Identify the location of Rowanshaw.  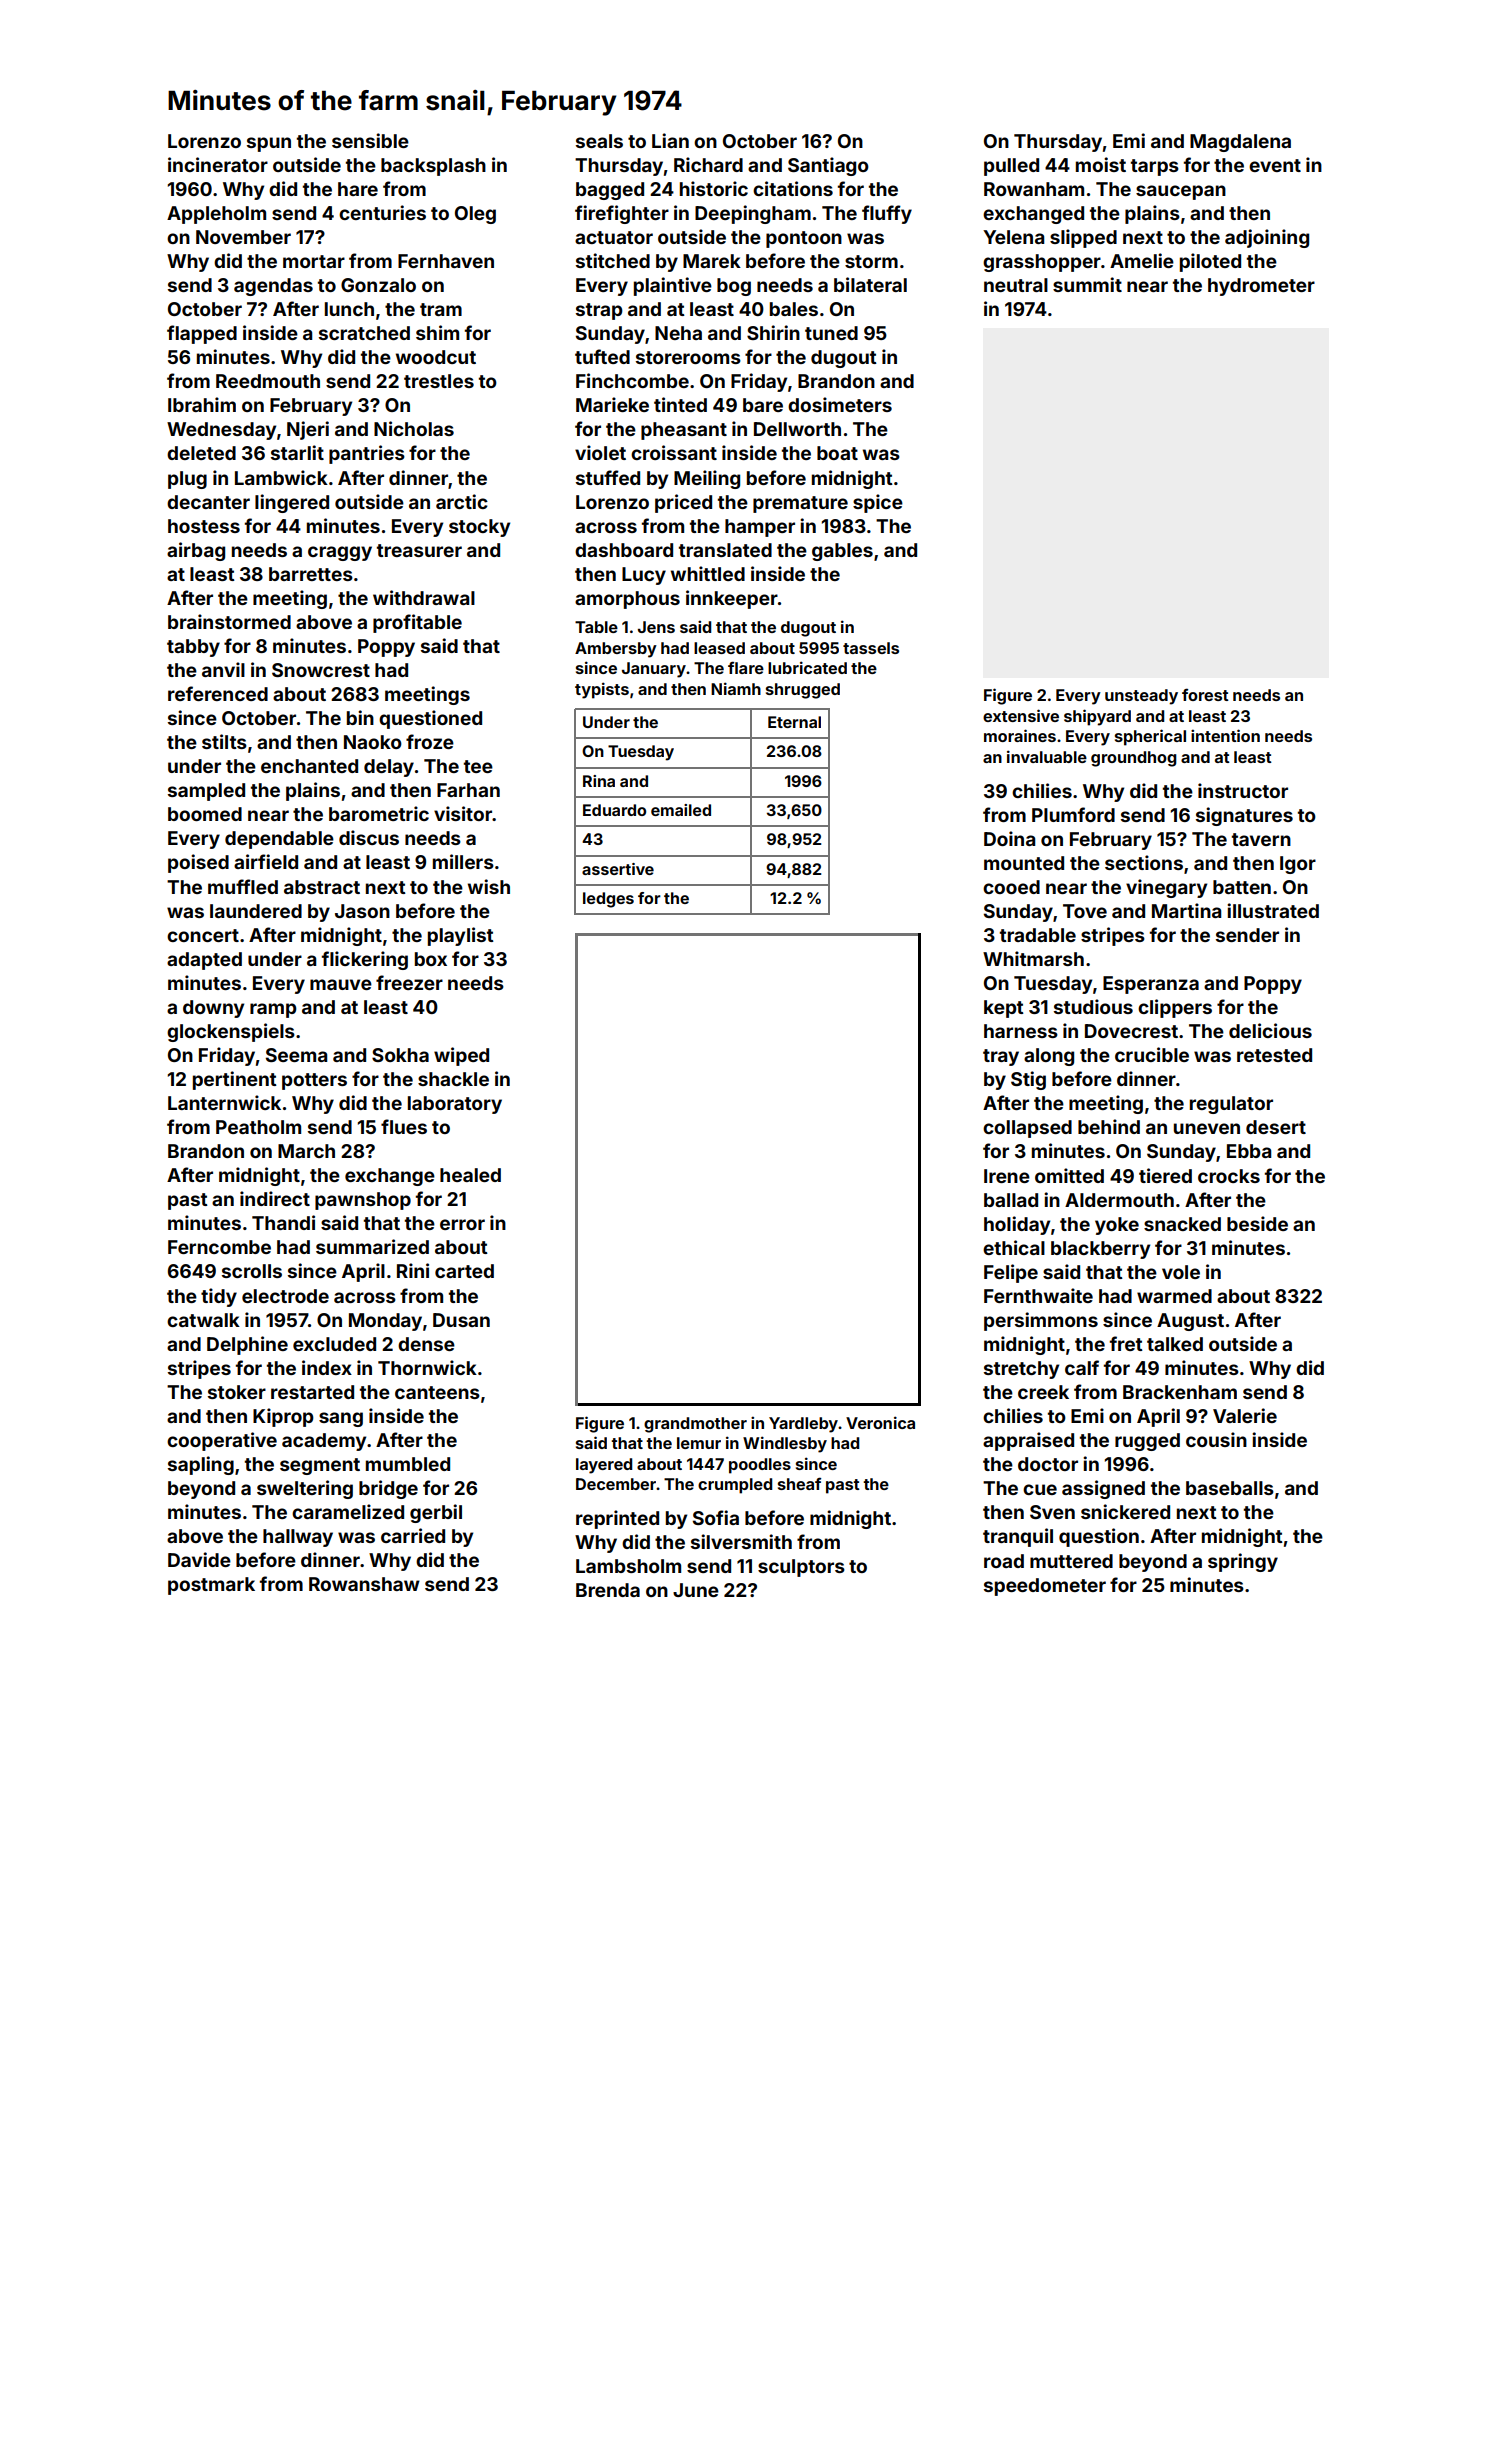
(364, 1584).
